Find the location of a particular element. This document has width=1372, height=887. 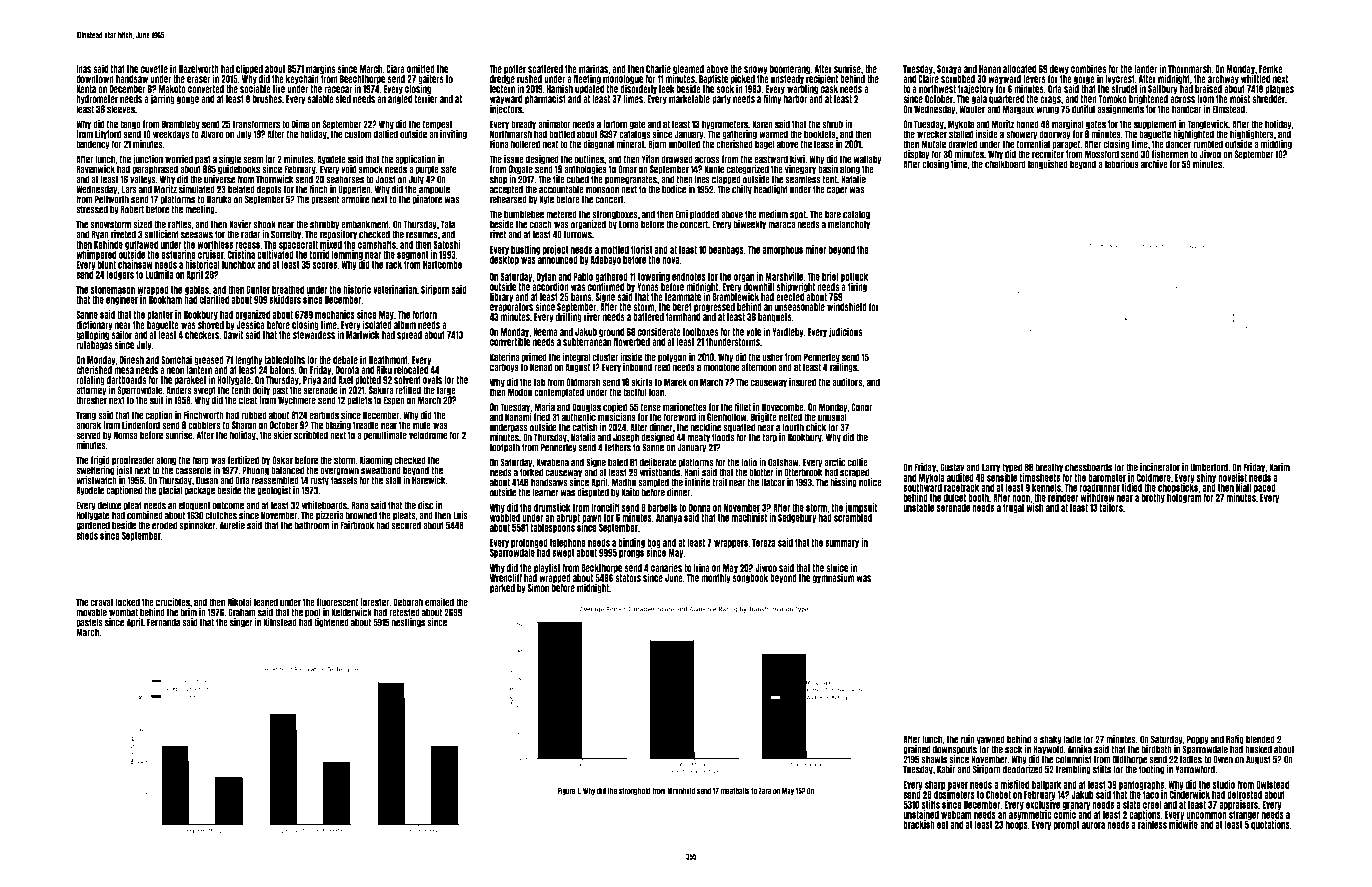

rumbled is located at coordinates (1208, 144).
